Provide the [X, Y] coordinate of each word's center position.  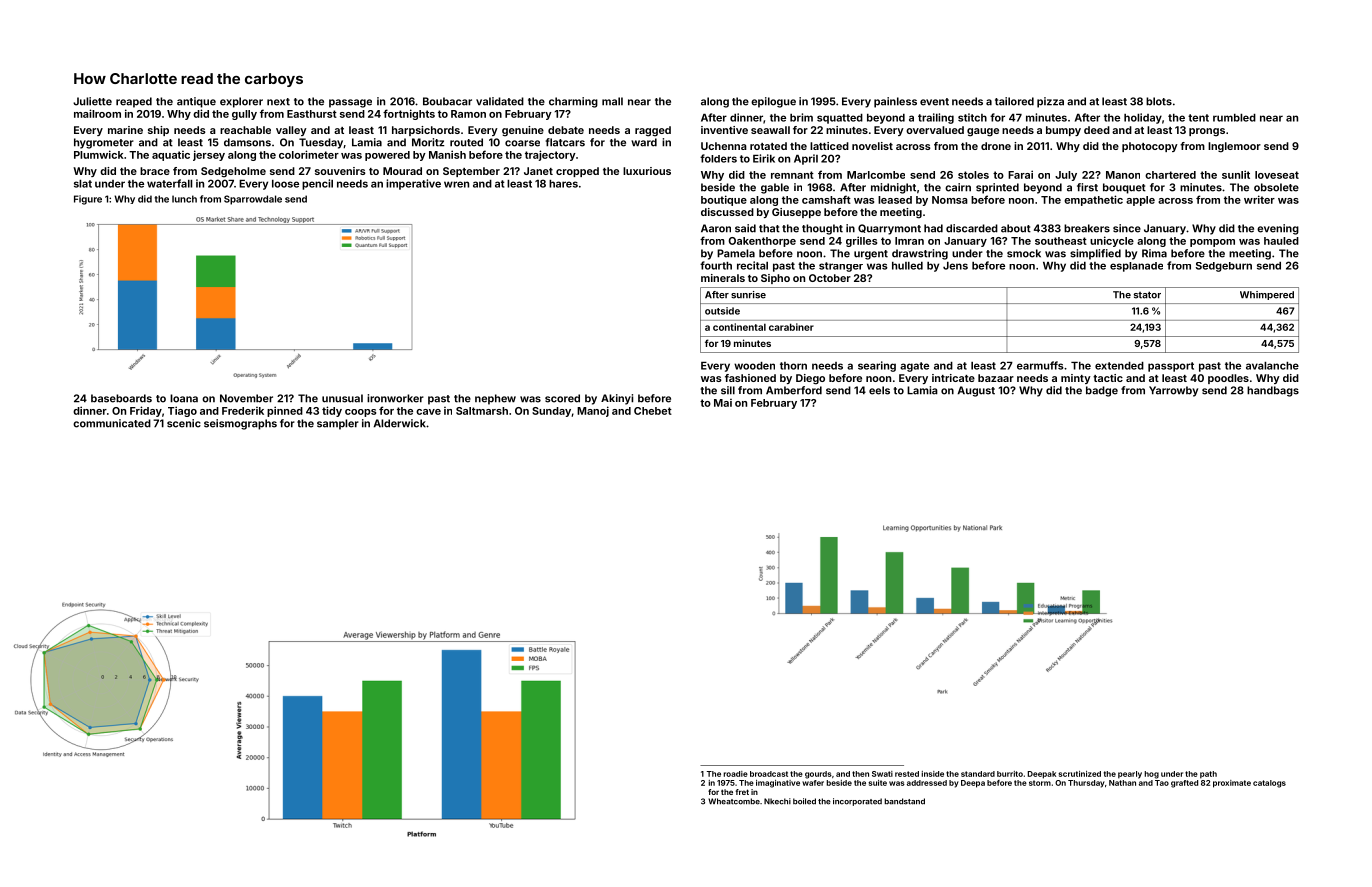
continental [739, 327]
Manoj [593, 411]
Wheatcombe [734, 801]
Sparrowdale [253, 200]
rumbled [1234, 118]
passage [350, 103]
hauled [1281, 241]
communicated [112, 423]
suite [877, 783]
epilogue [773, 102]
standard [978, 774]
